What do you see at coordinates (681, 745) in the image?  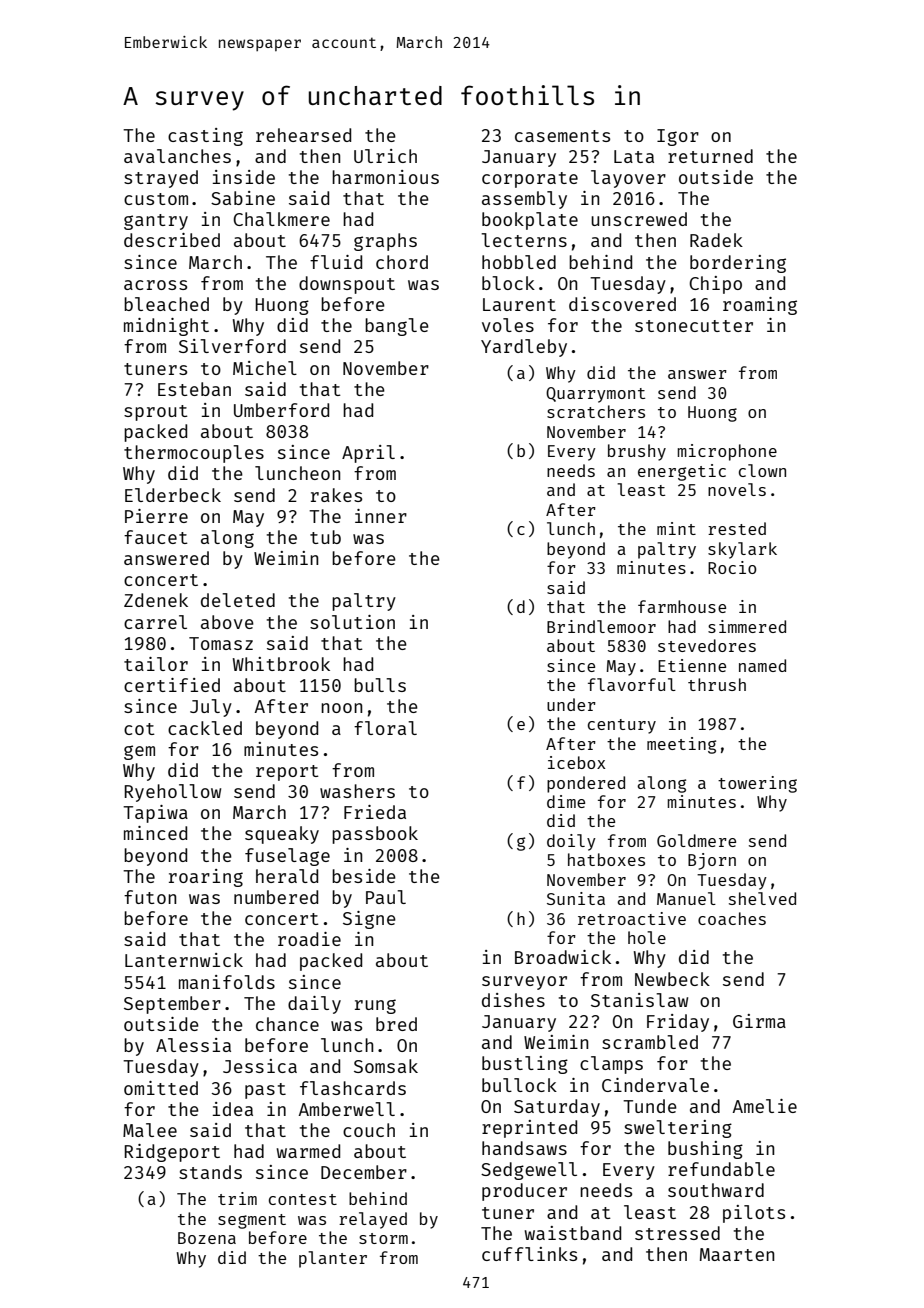 I see `meeting` at bounding box center [681, 745].
